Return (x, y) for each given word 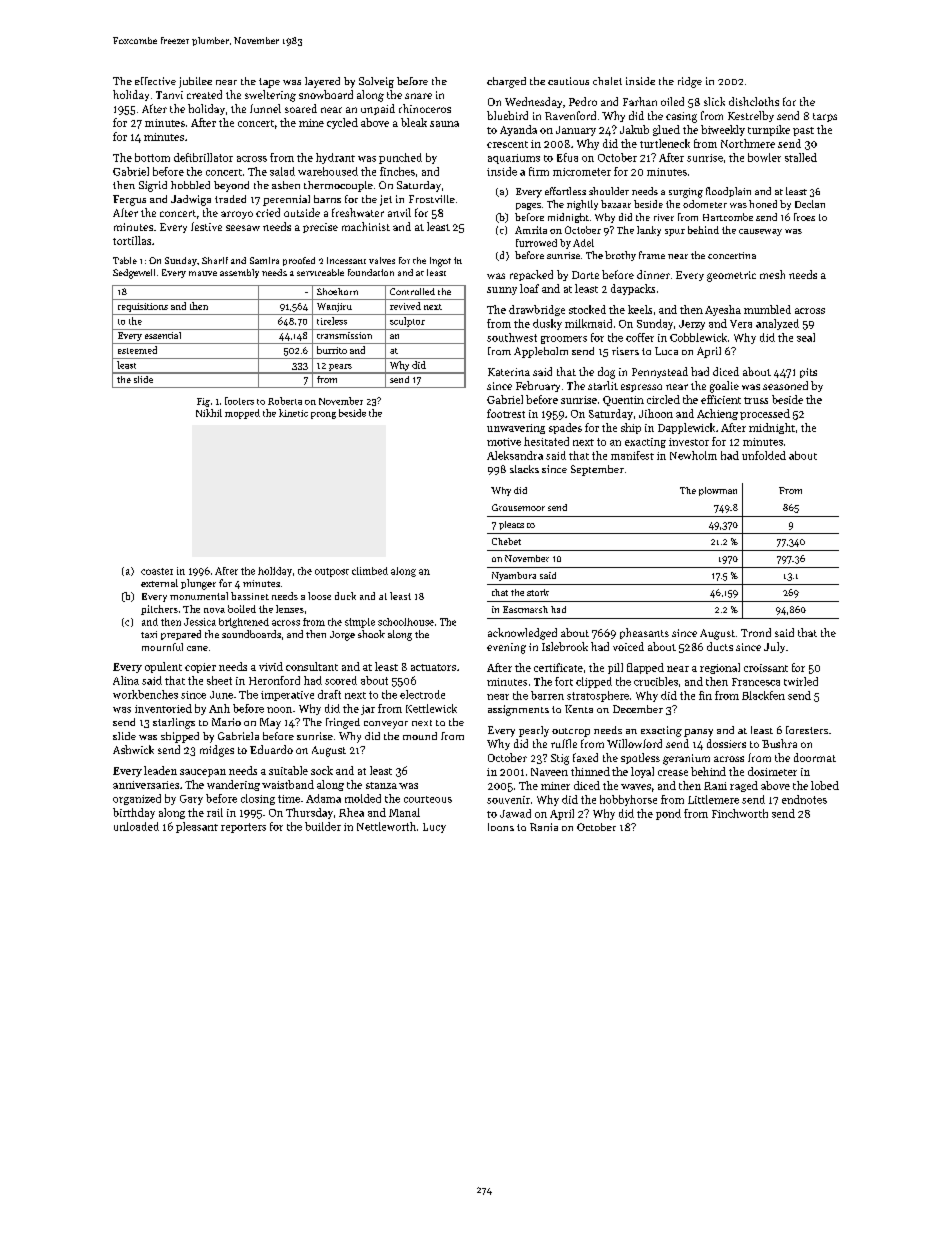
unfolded (764, 455)
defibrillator (203, 157)
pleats (511, 525)
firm (539, 171)
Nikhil (209, 413)
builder (323, 826)
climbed (370, 571)
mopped (242, 414)
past (803, 131)
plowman (718, 491)
